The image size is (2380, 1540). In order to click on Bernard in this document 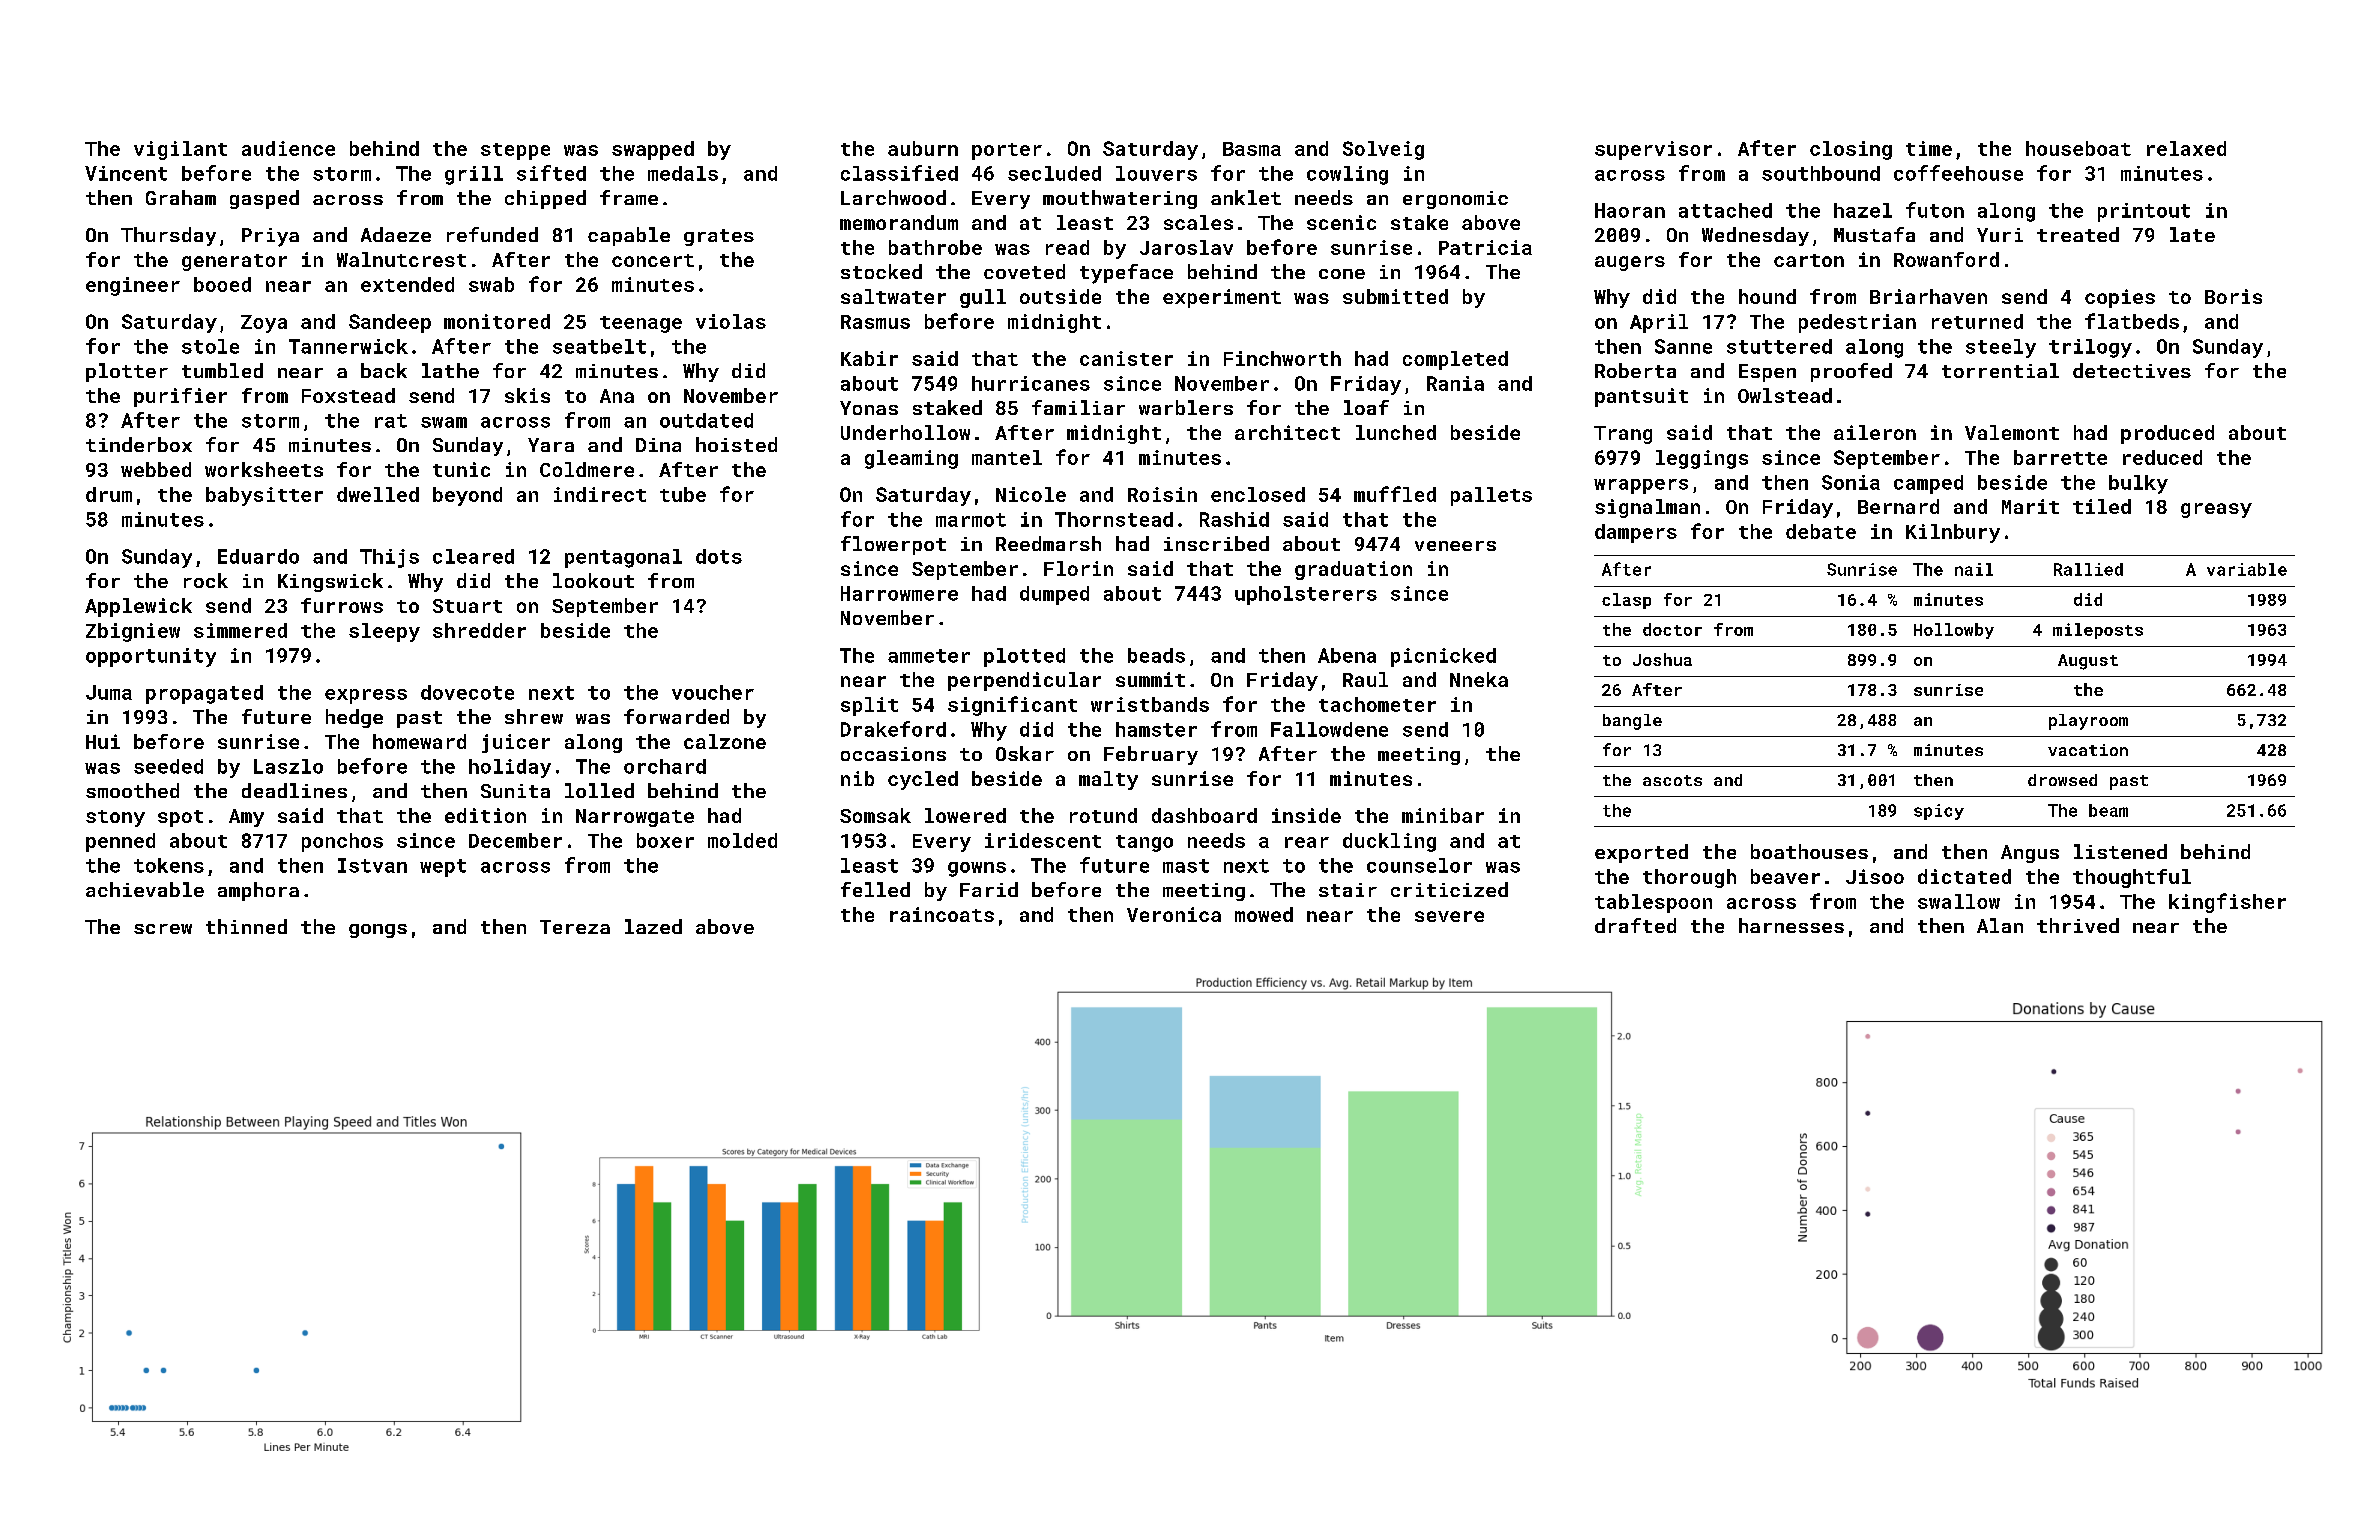, I will do `click(1898, 506)`.
